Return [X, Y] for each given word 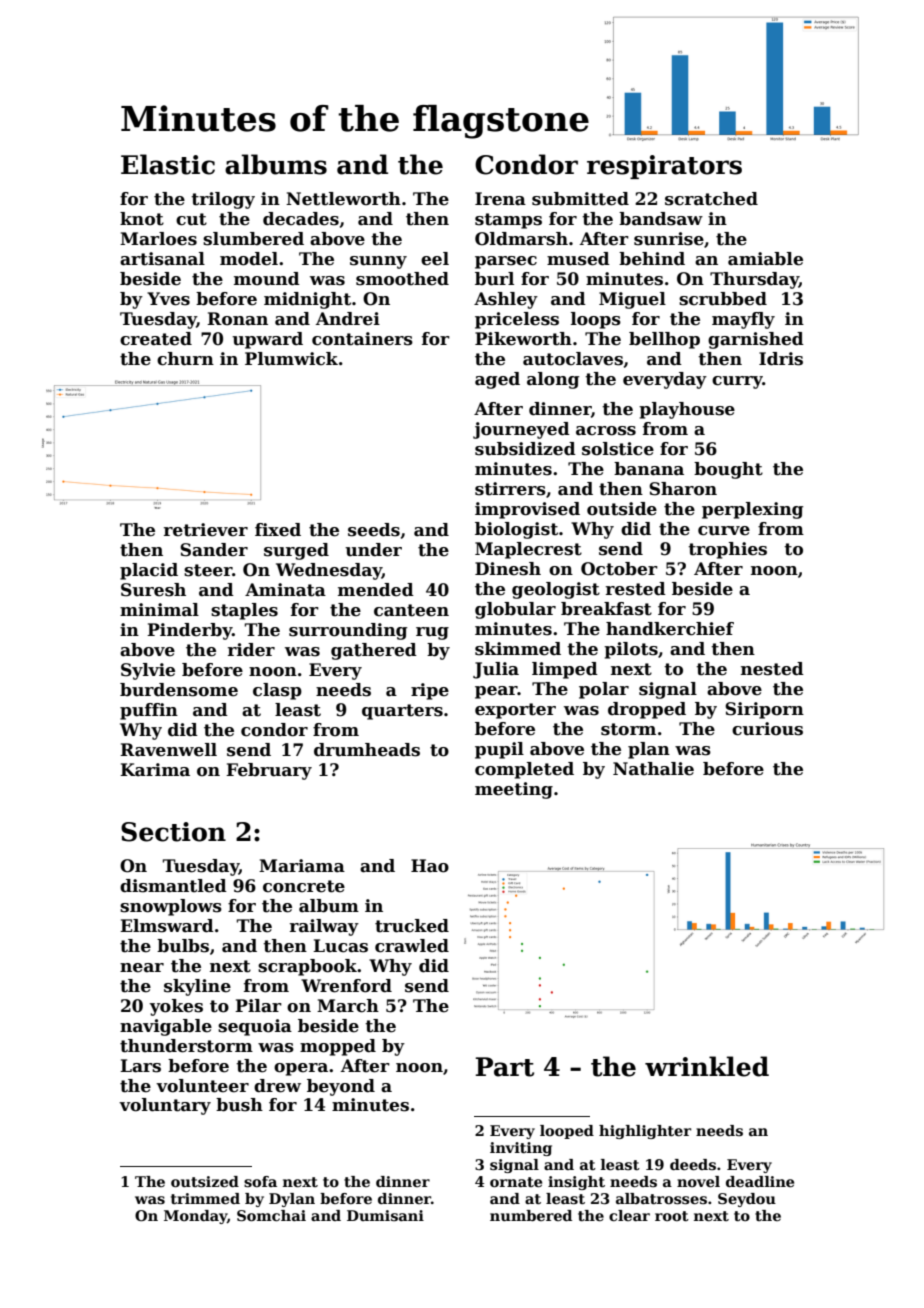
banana [649, 469]
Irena [500, 199]
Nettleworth [343, 199]
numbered [531, 1215]
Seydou [747, 1200]
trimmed [205, 1198]
